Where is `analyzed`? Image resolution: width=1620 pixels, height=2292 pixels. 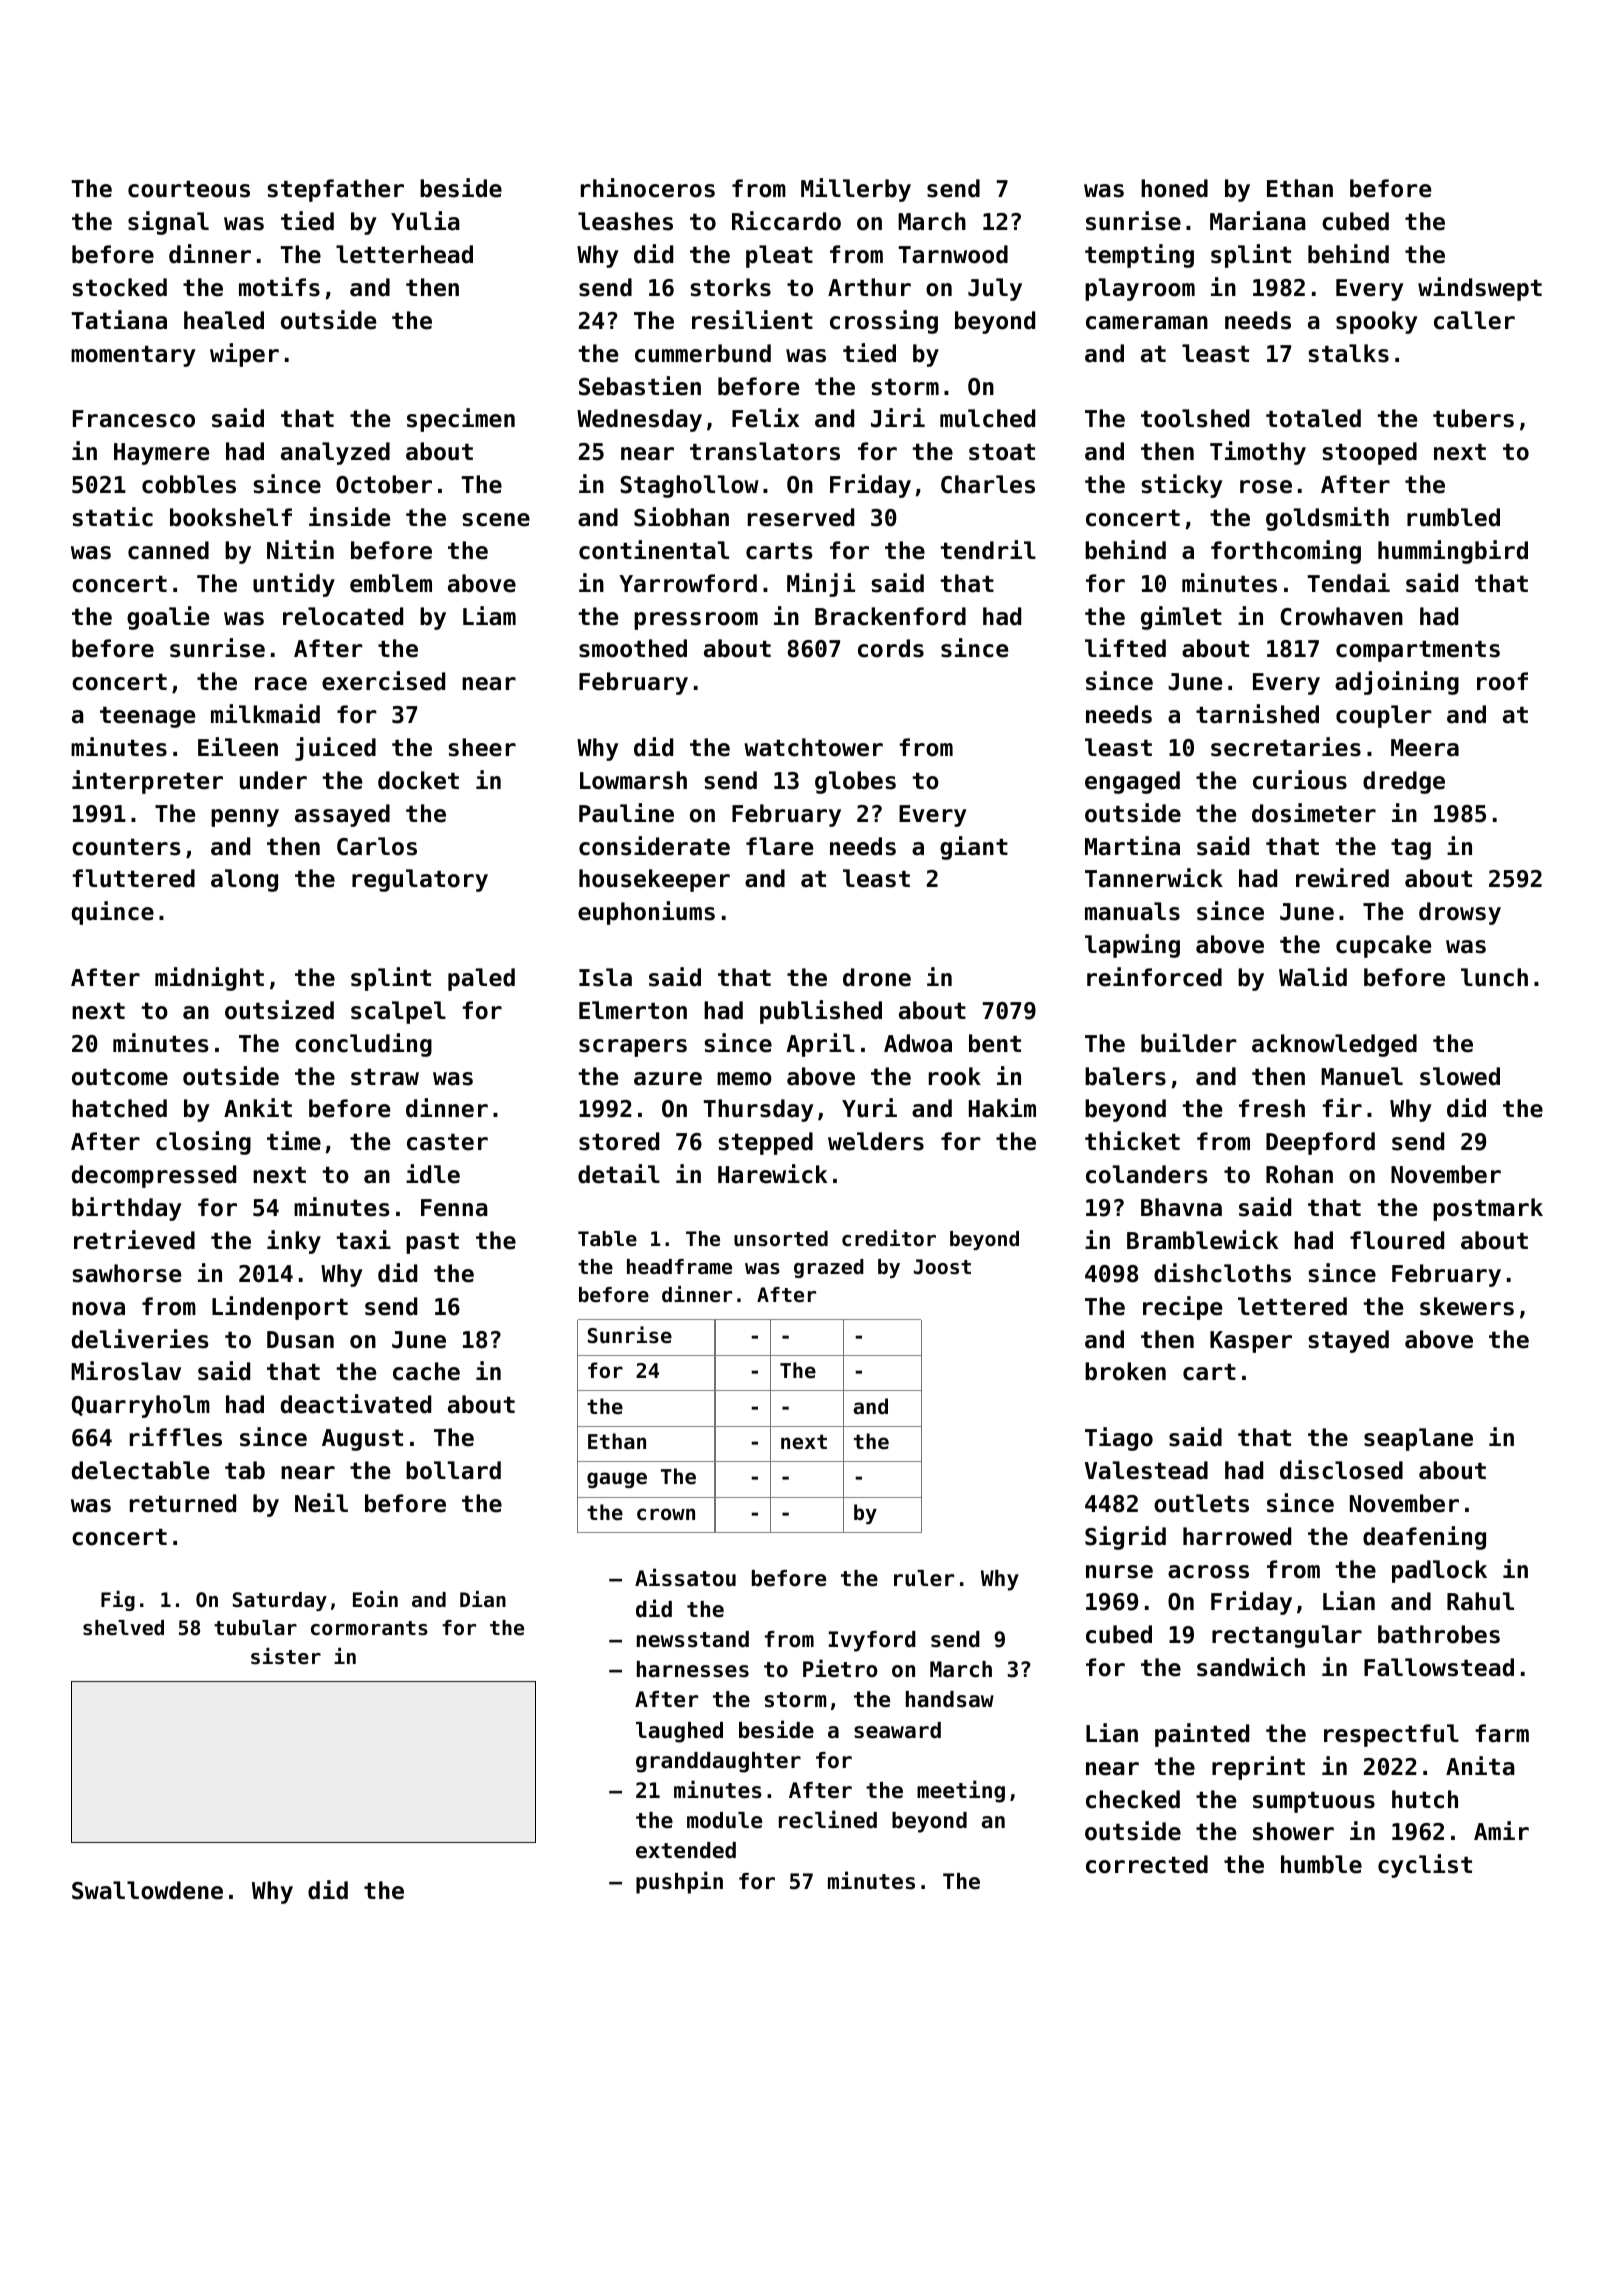
analyzed is located at coordinates (335, 453).
